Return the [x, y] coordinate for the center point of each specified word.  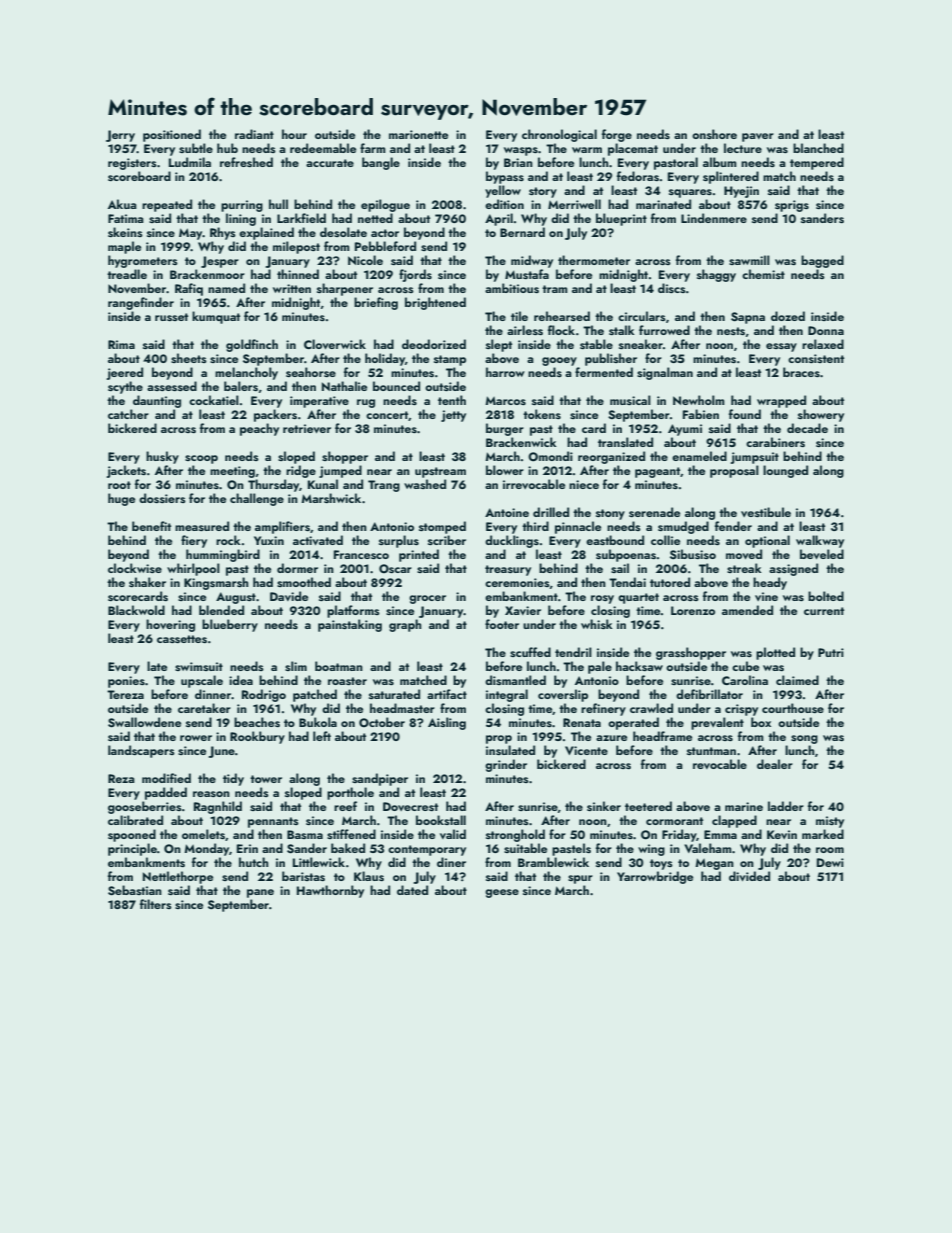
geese [502, 893]
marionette [418, 134]
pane [260, 893]
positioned [172, 135]
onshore [714, 134]
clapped [734, 821]
